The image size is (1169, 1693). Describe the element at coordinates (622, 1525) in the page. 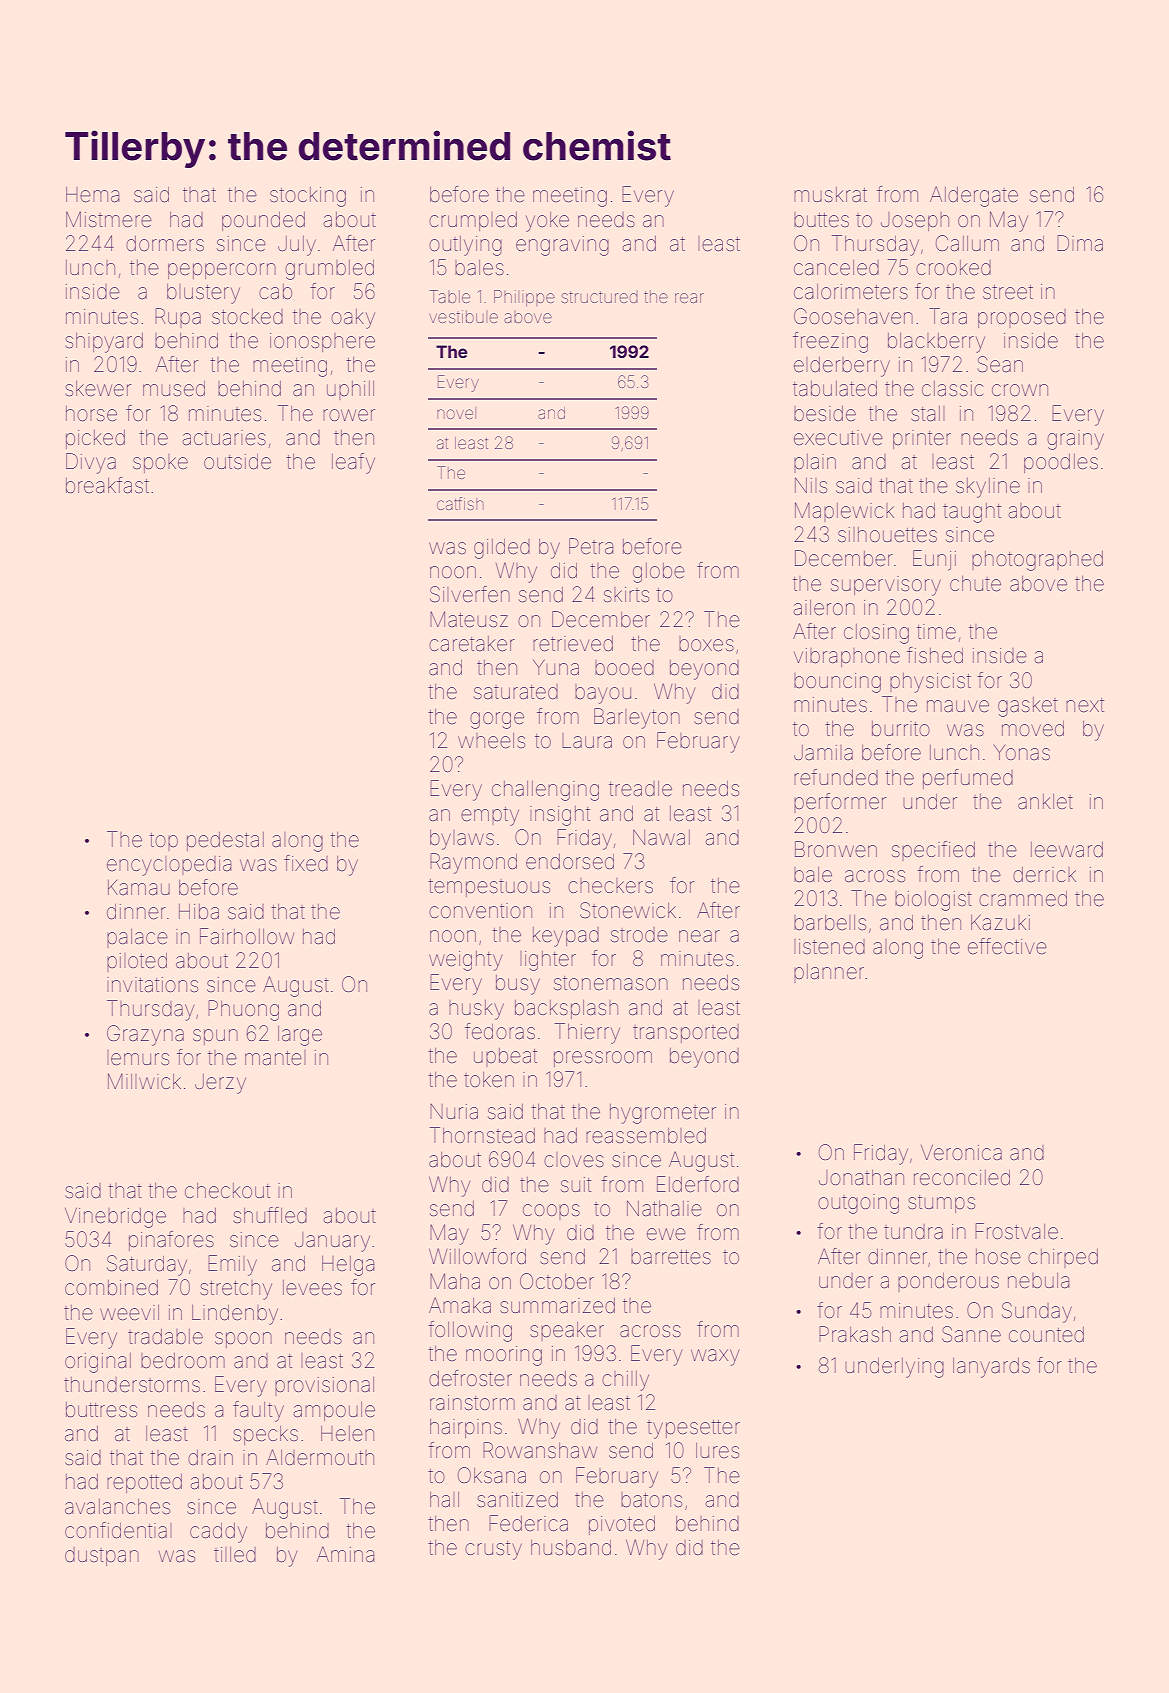

I see `pivoted` at that location.
